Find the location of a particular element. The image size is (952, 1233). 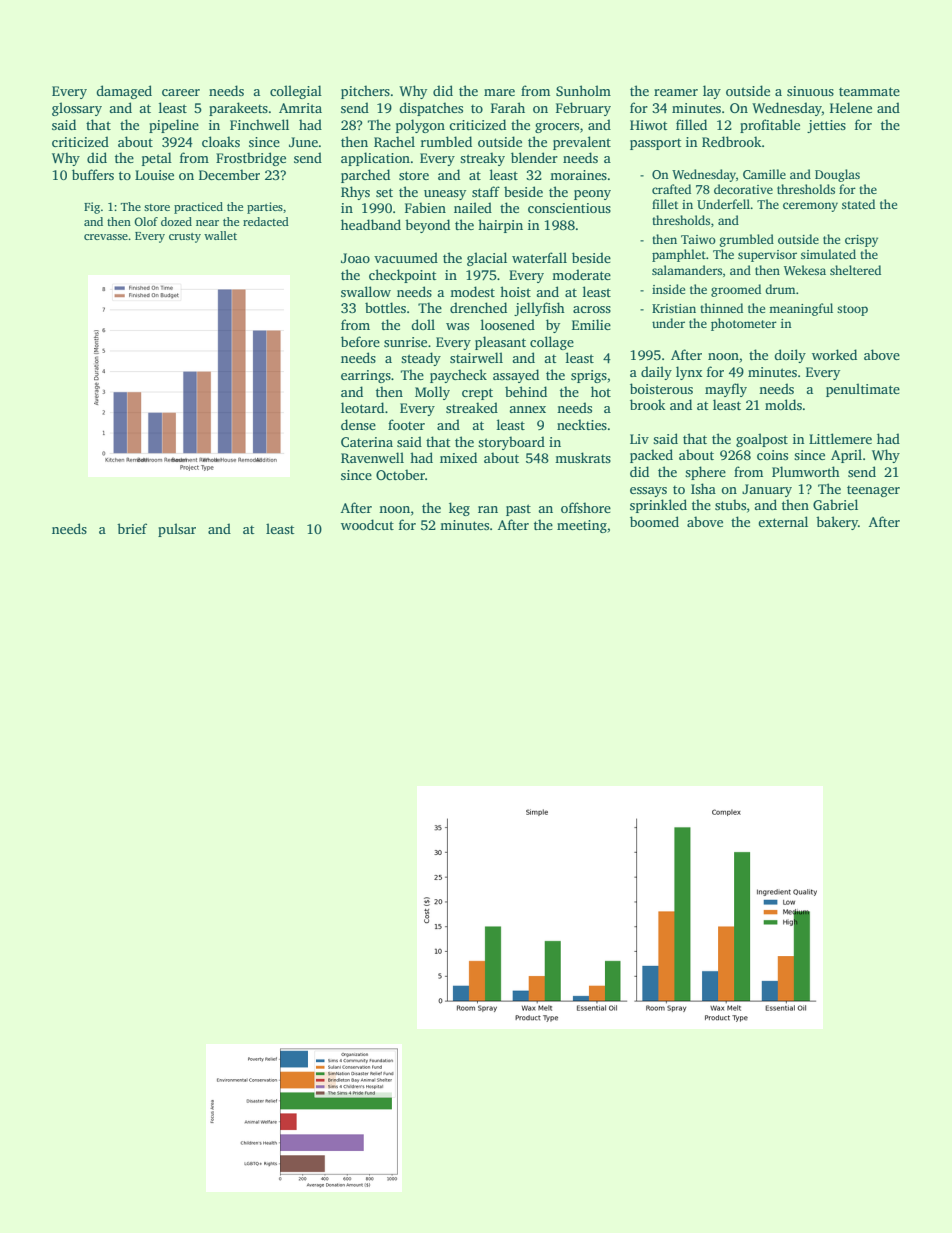

ceremony is located at coordinates (810, 207).
